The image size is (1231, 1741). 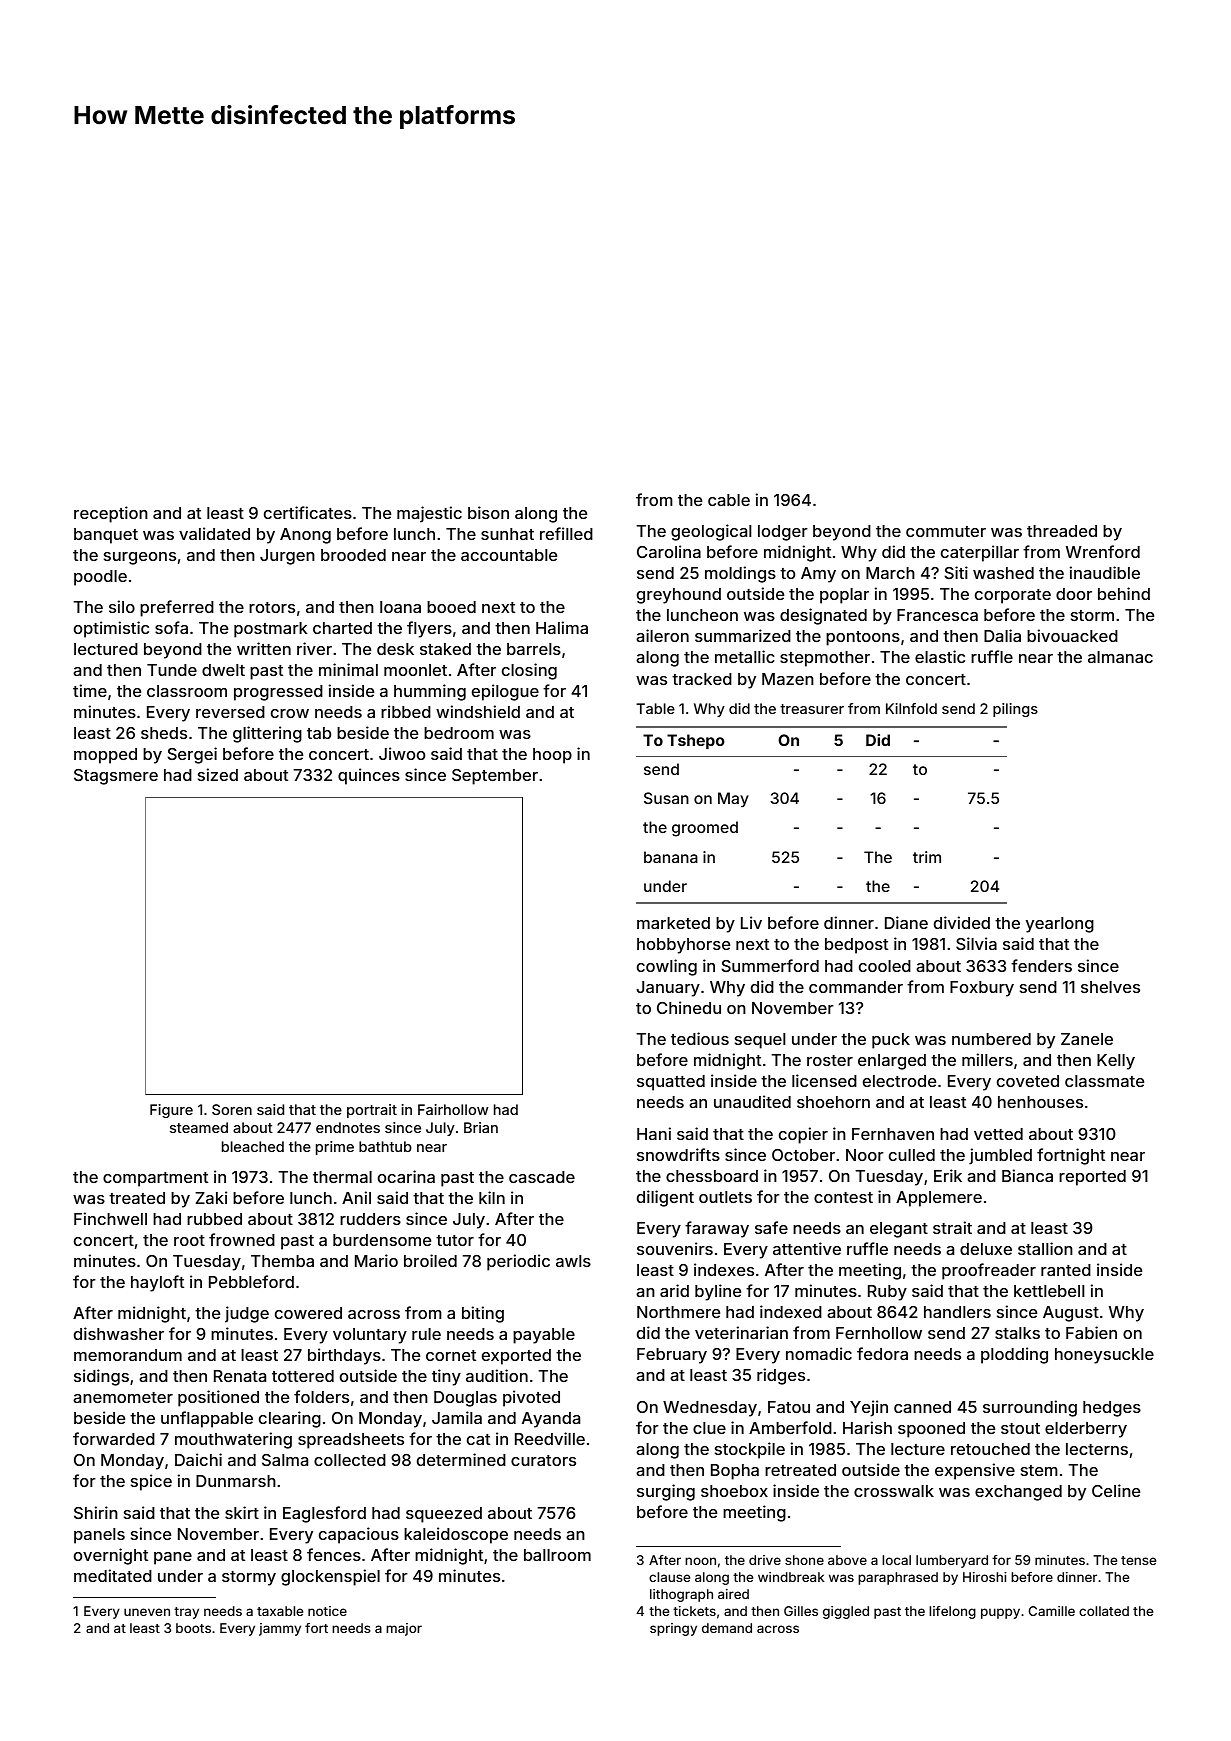 I want to click on trim, so click(x=927, y=857).
